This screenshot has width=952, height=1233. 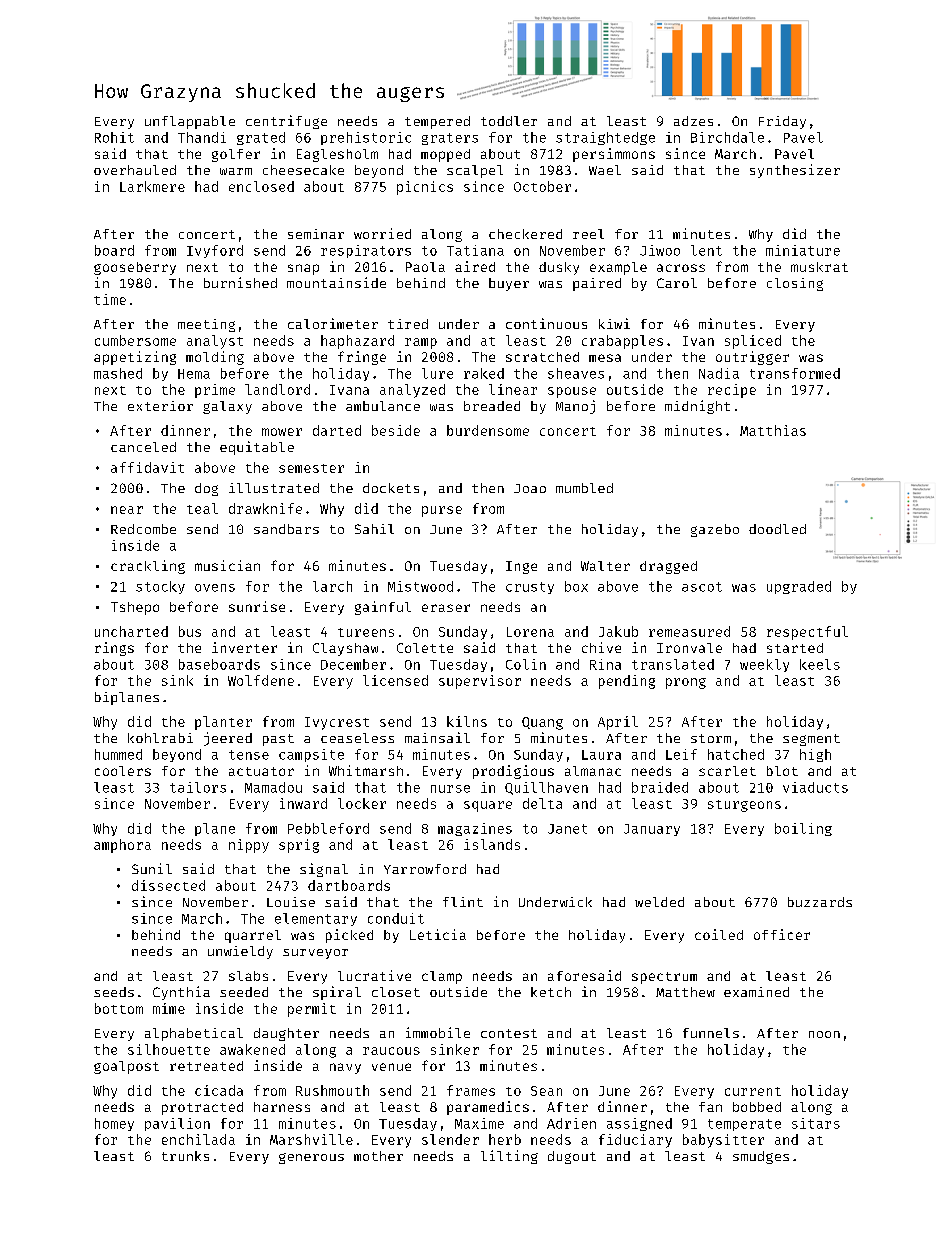 I want to click on closing, so click(x=795, y=284).
